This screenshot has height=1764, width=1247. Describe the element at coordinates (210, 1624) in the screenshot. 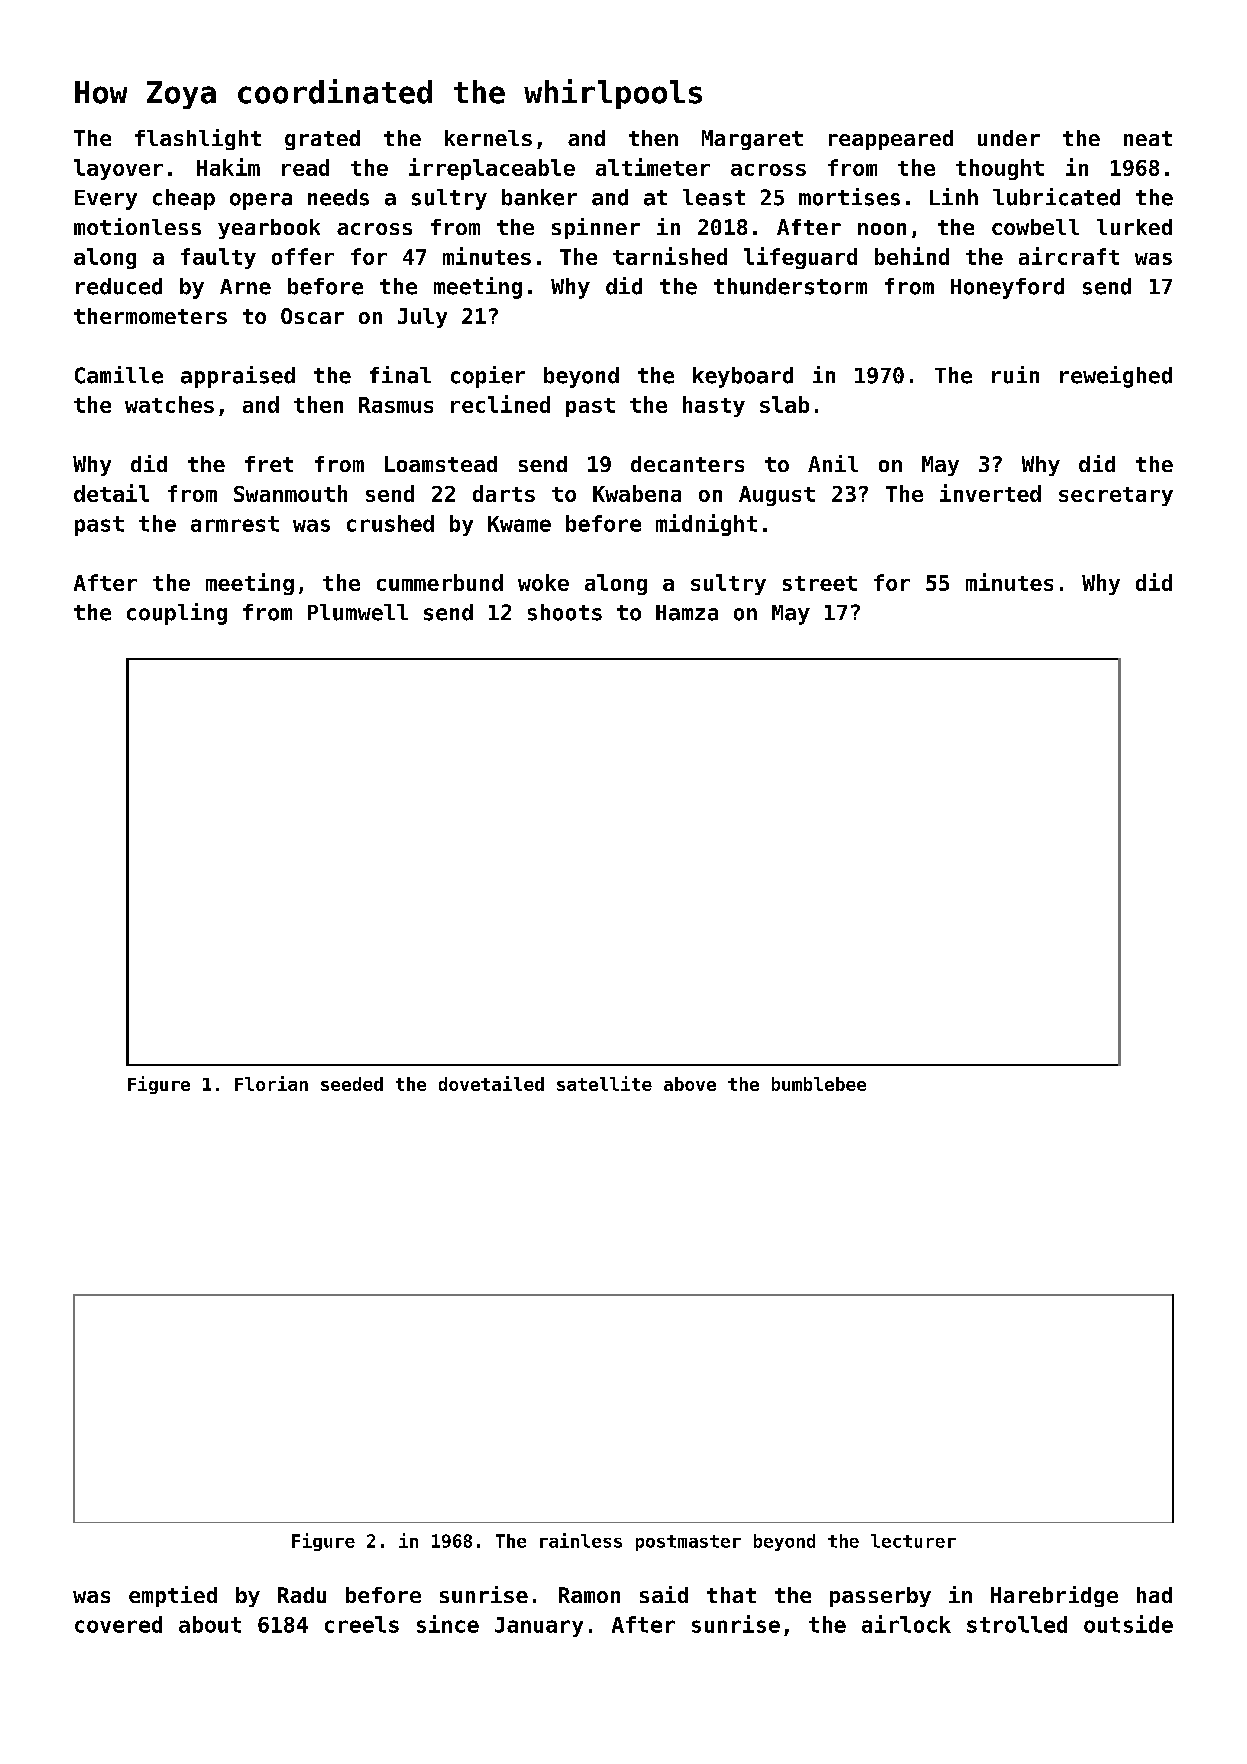

I see `about` at that location.
